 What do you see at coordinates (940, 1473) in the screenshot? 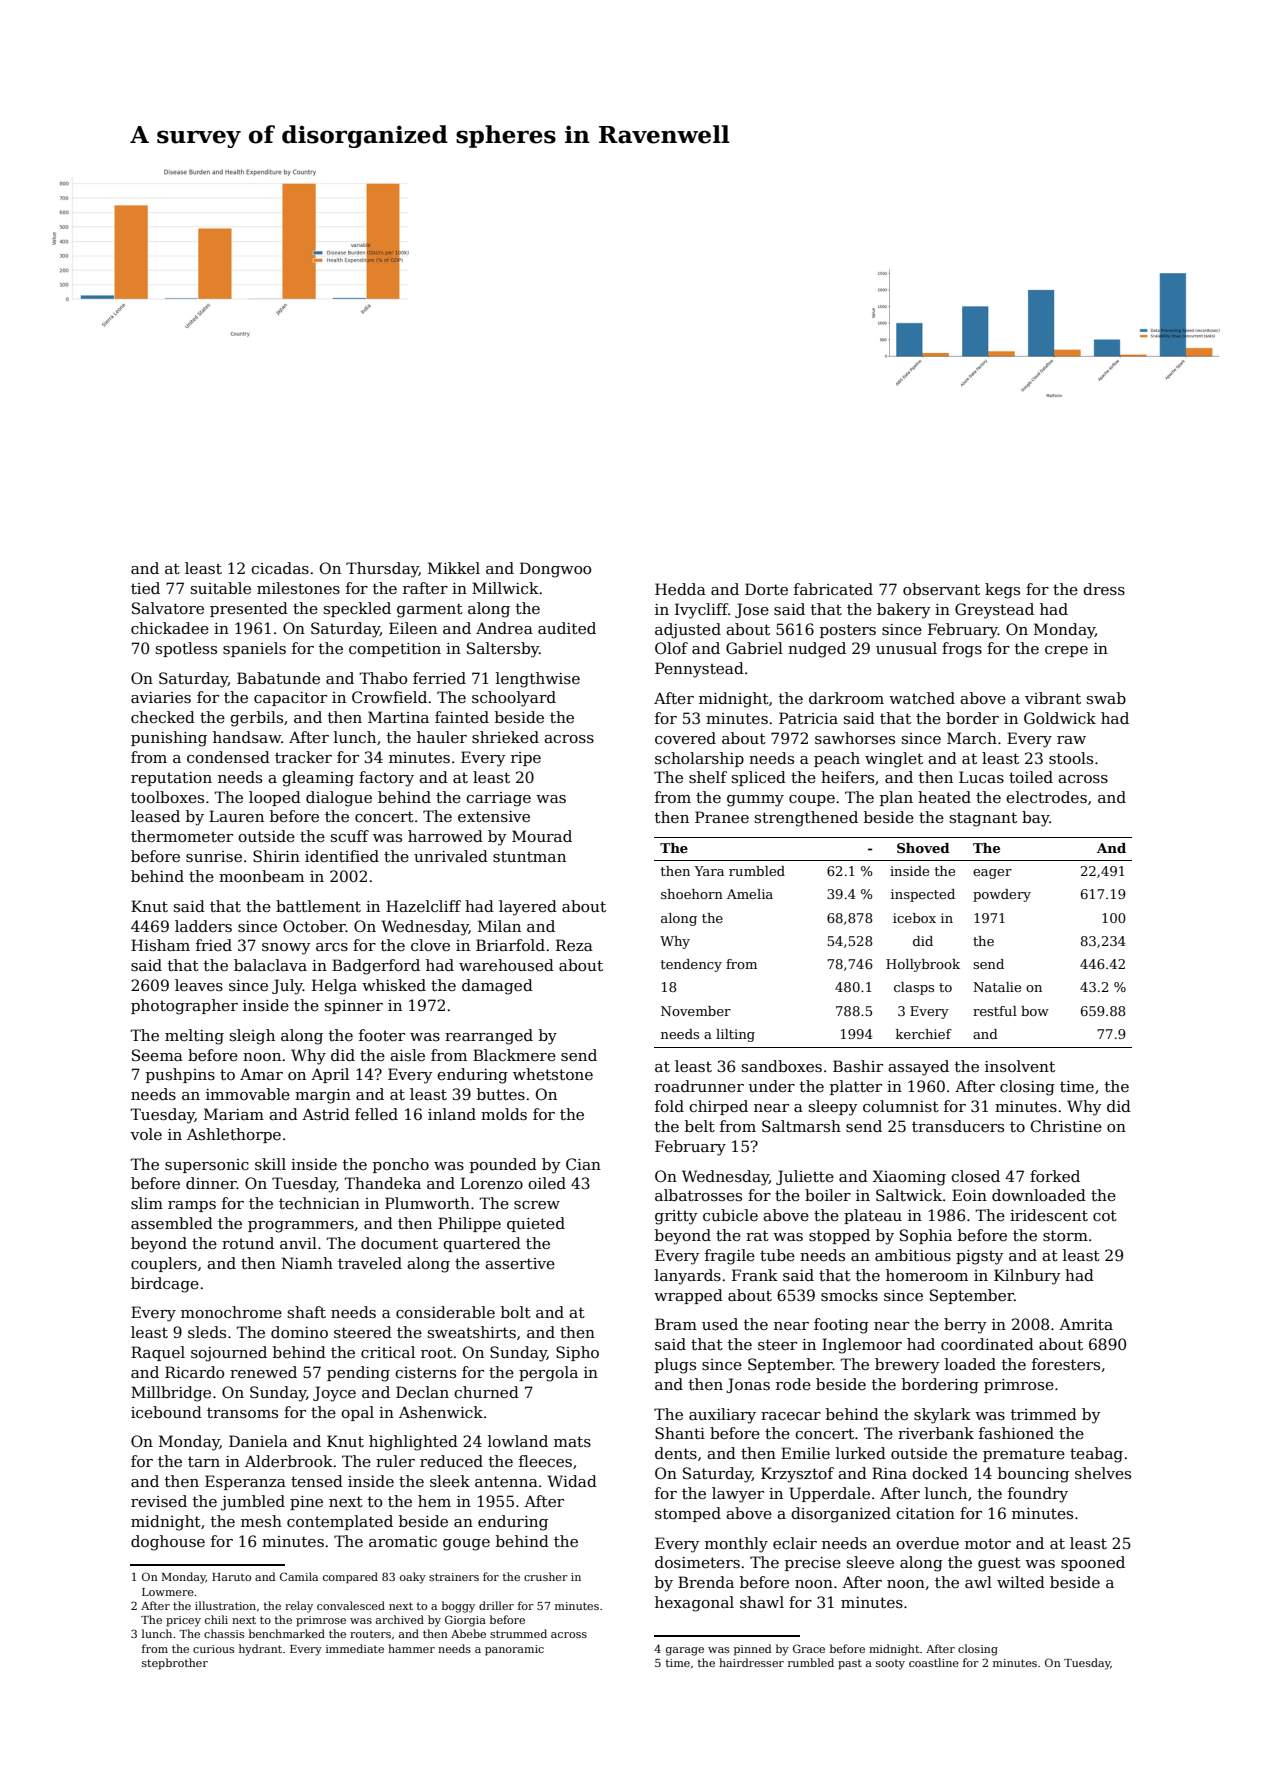
I see `docked` at bounding box center [940, 1473].
